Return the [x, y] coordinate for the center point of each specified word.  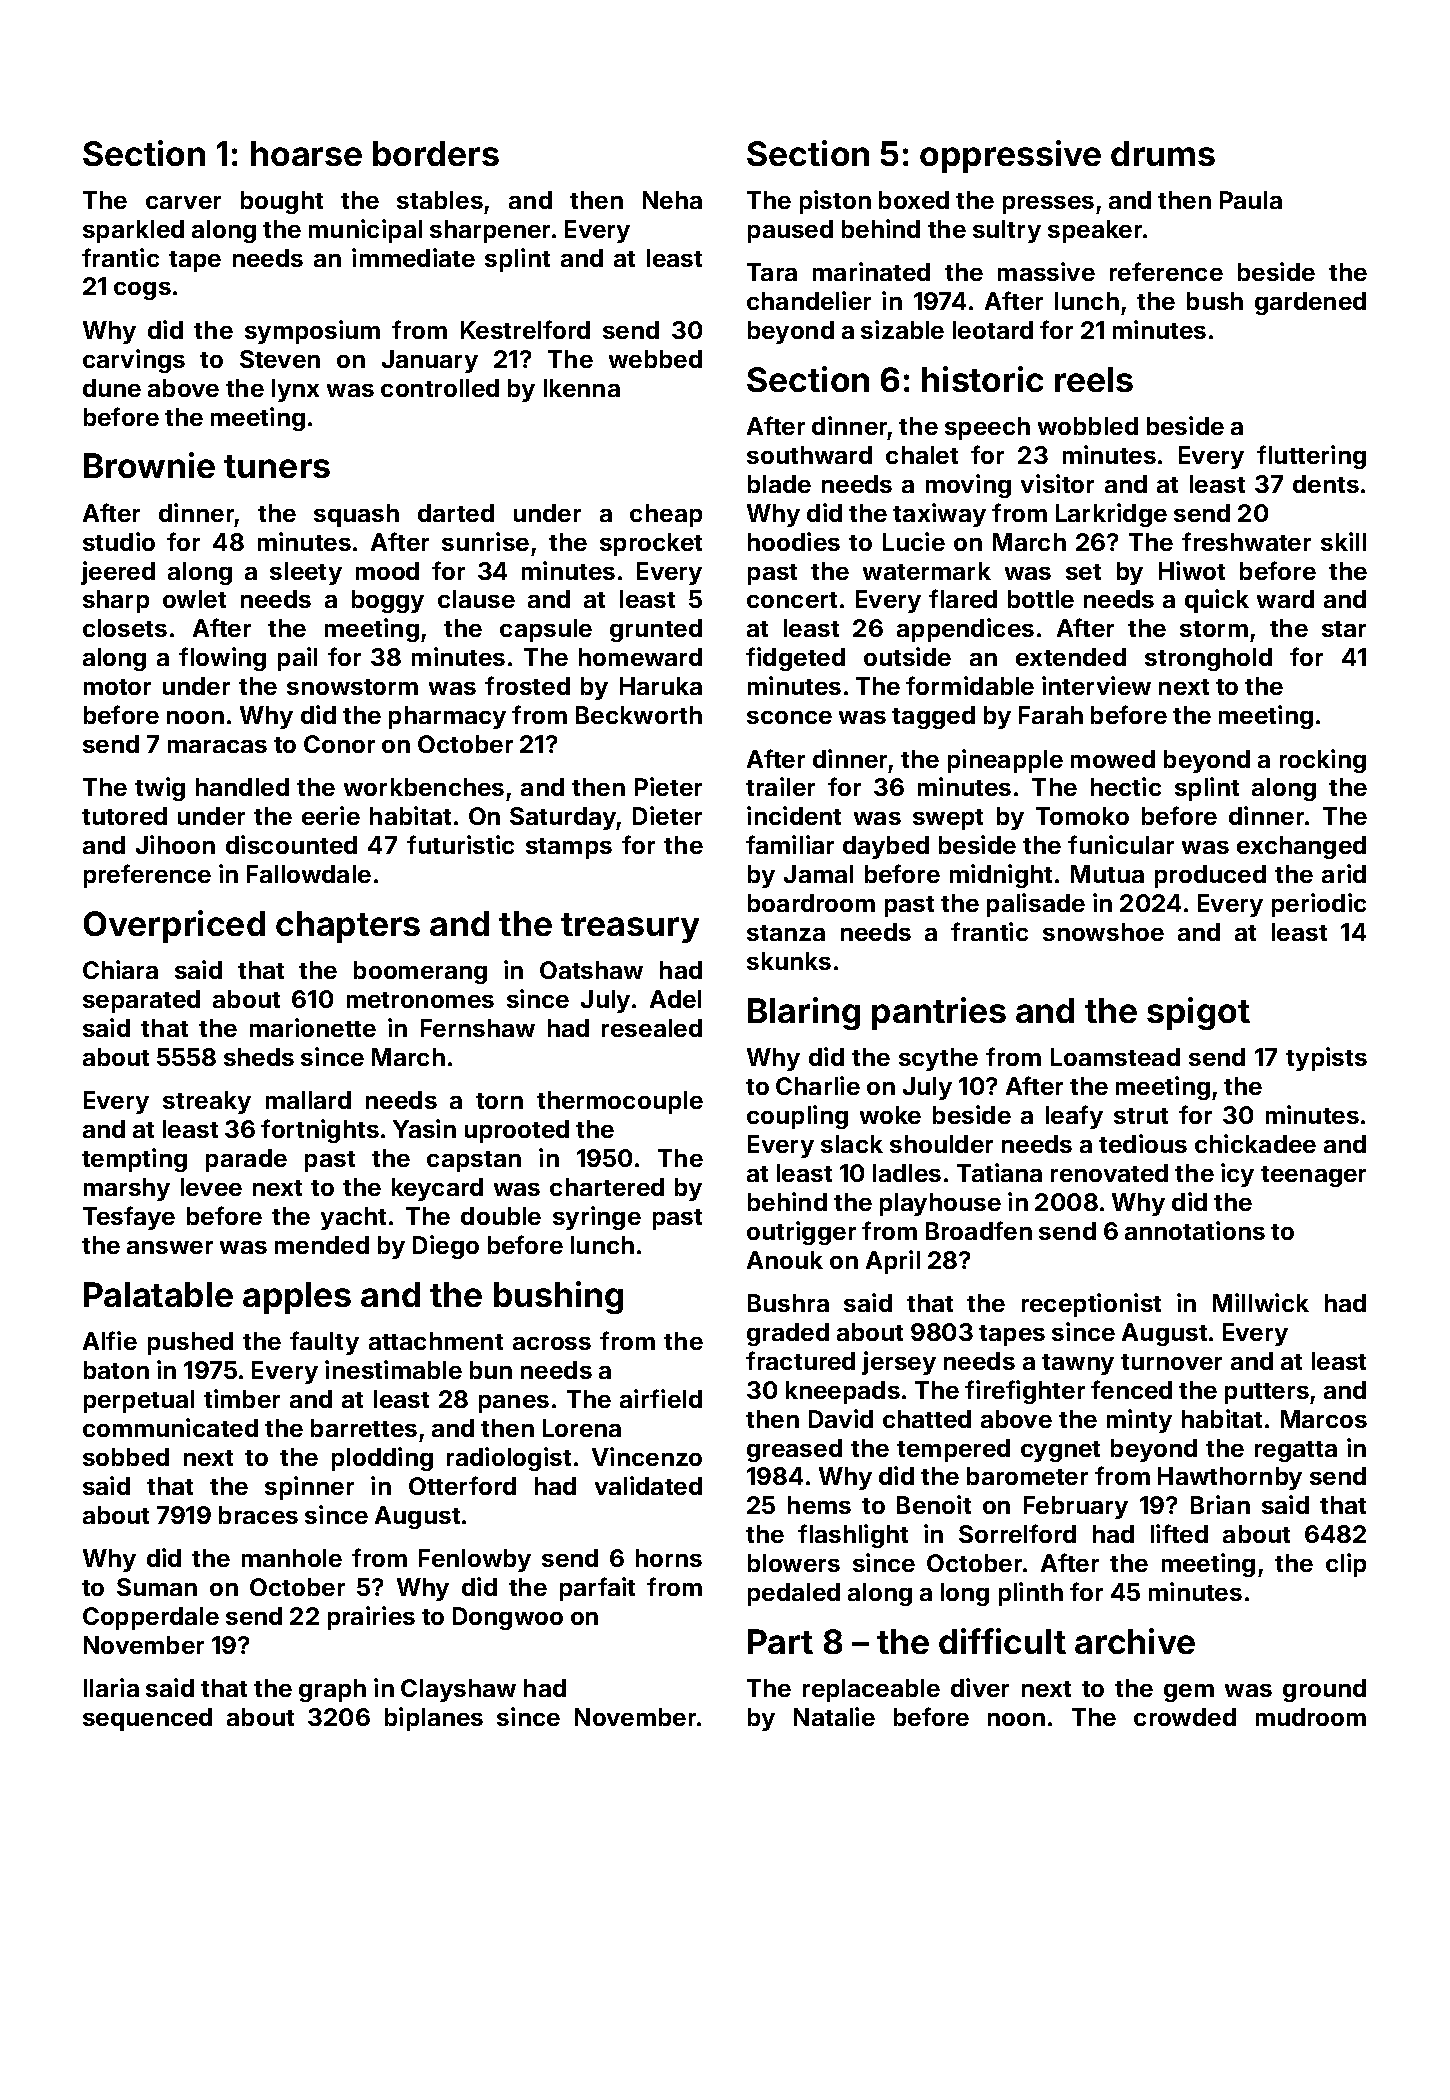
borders [436, 153]
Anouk [785, 1260]
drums [1163, 153]
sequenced [147, 1719]
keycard [437, 1189]
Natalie [834, 1716]
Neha [672, 200]
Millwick [1261, 1302]
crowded [1185, 1717]
